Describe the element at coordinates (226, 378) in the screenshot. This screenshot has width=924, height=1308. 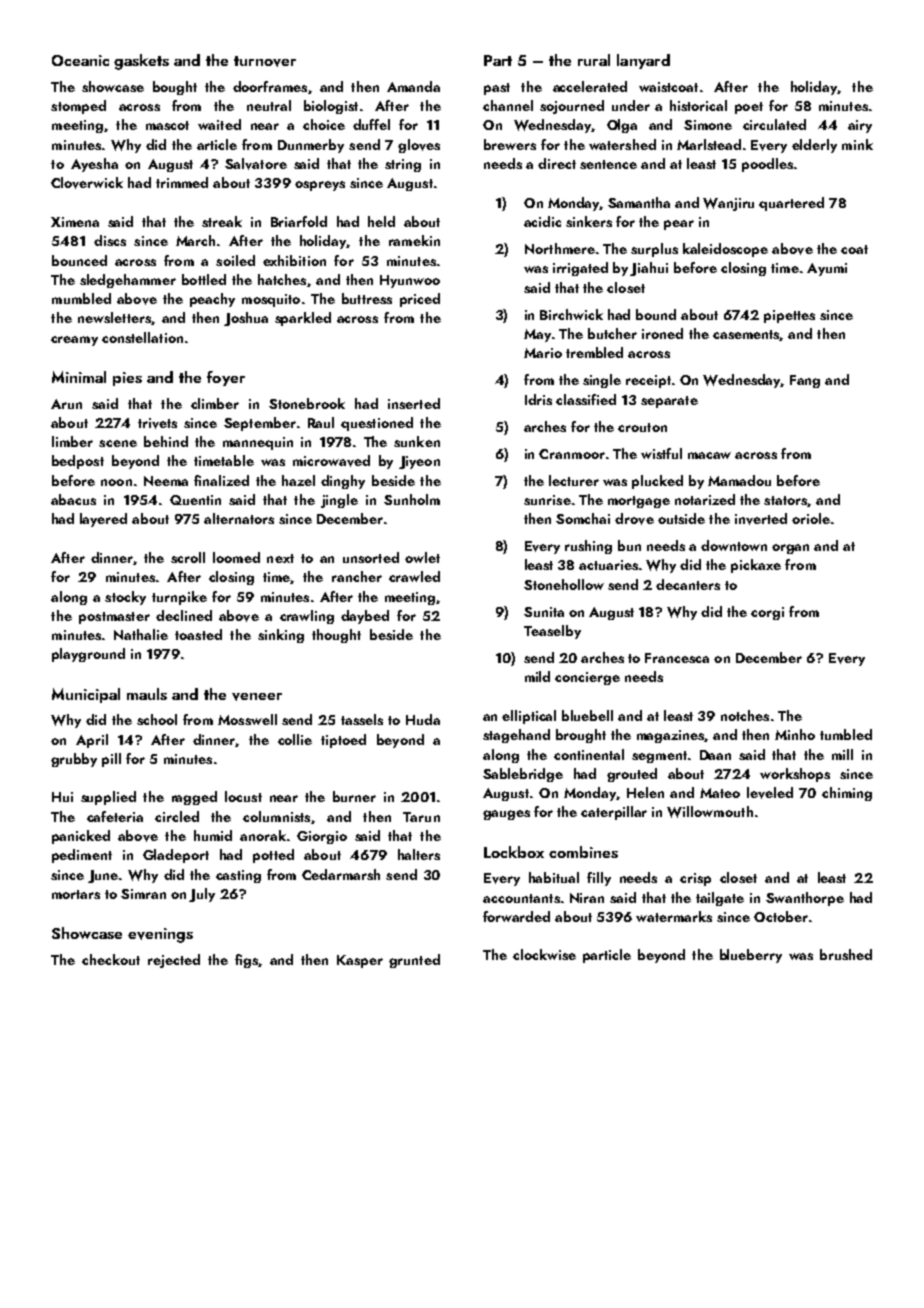
I see `foyer` at that location.
